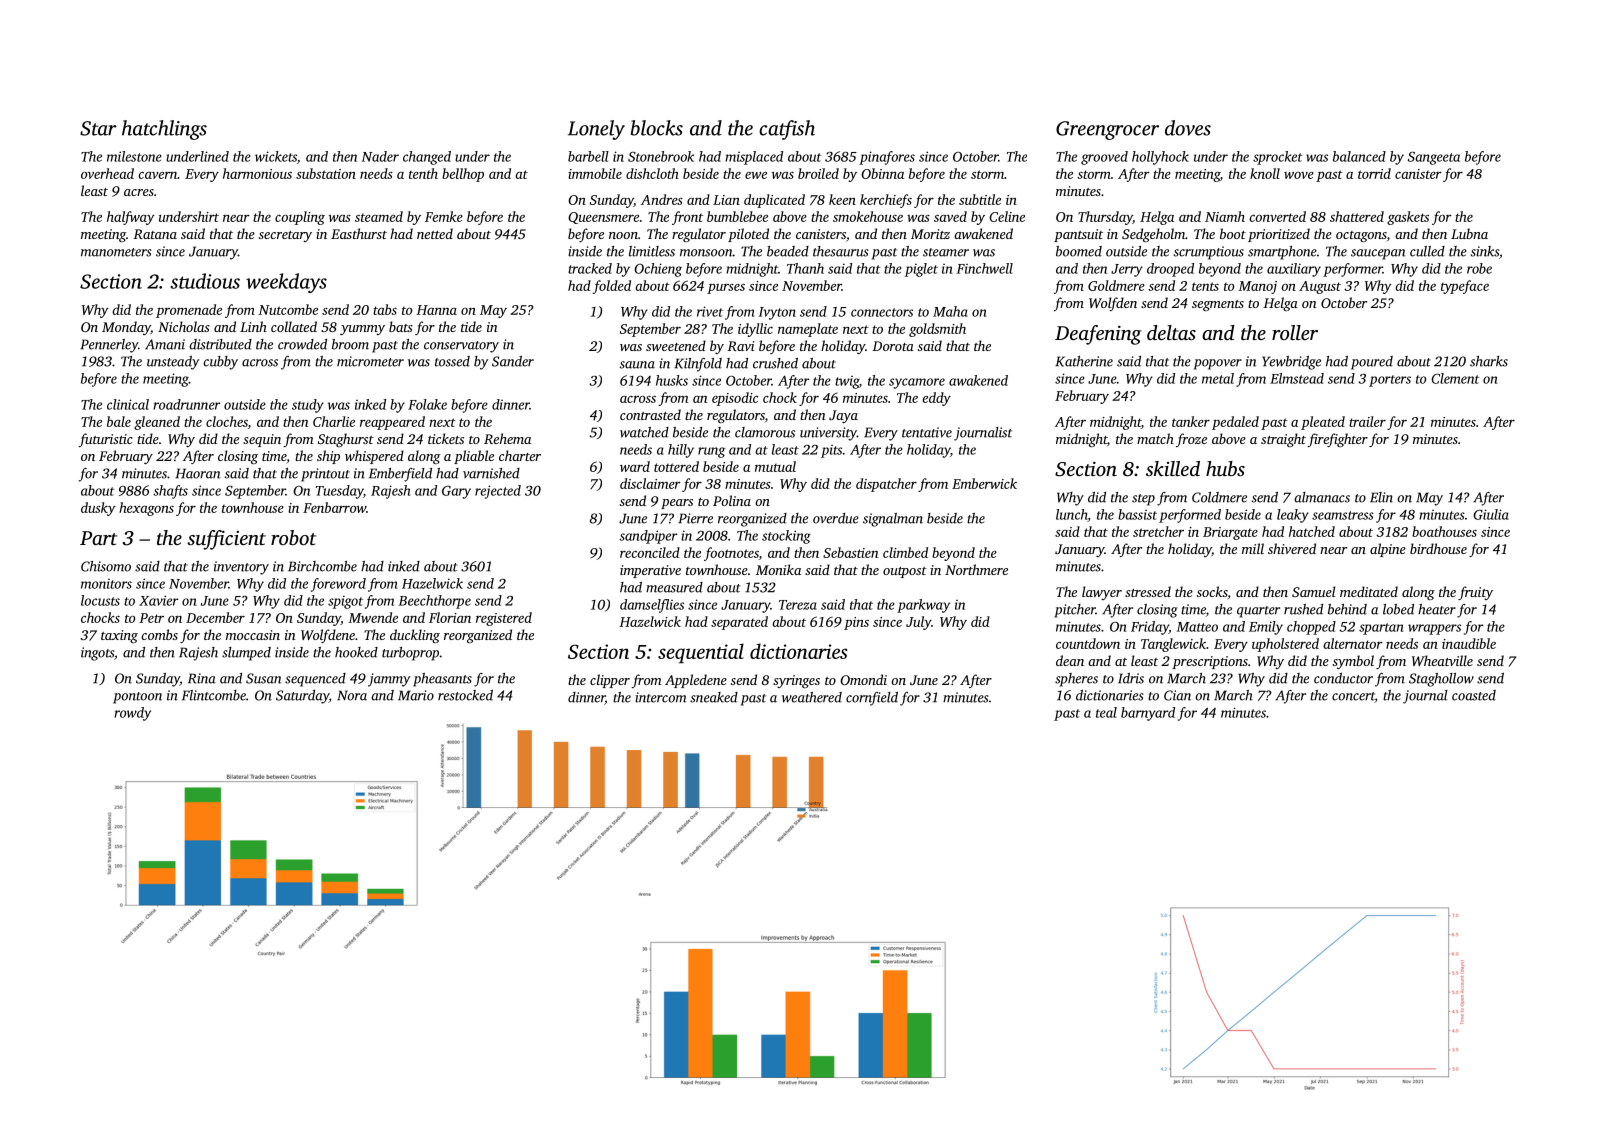 The image size is (1598, 1130). What do you see at coordinates (452, 361) in the screenshot?
I see `tossed` at bounding box center [452, 361].
